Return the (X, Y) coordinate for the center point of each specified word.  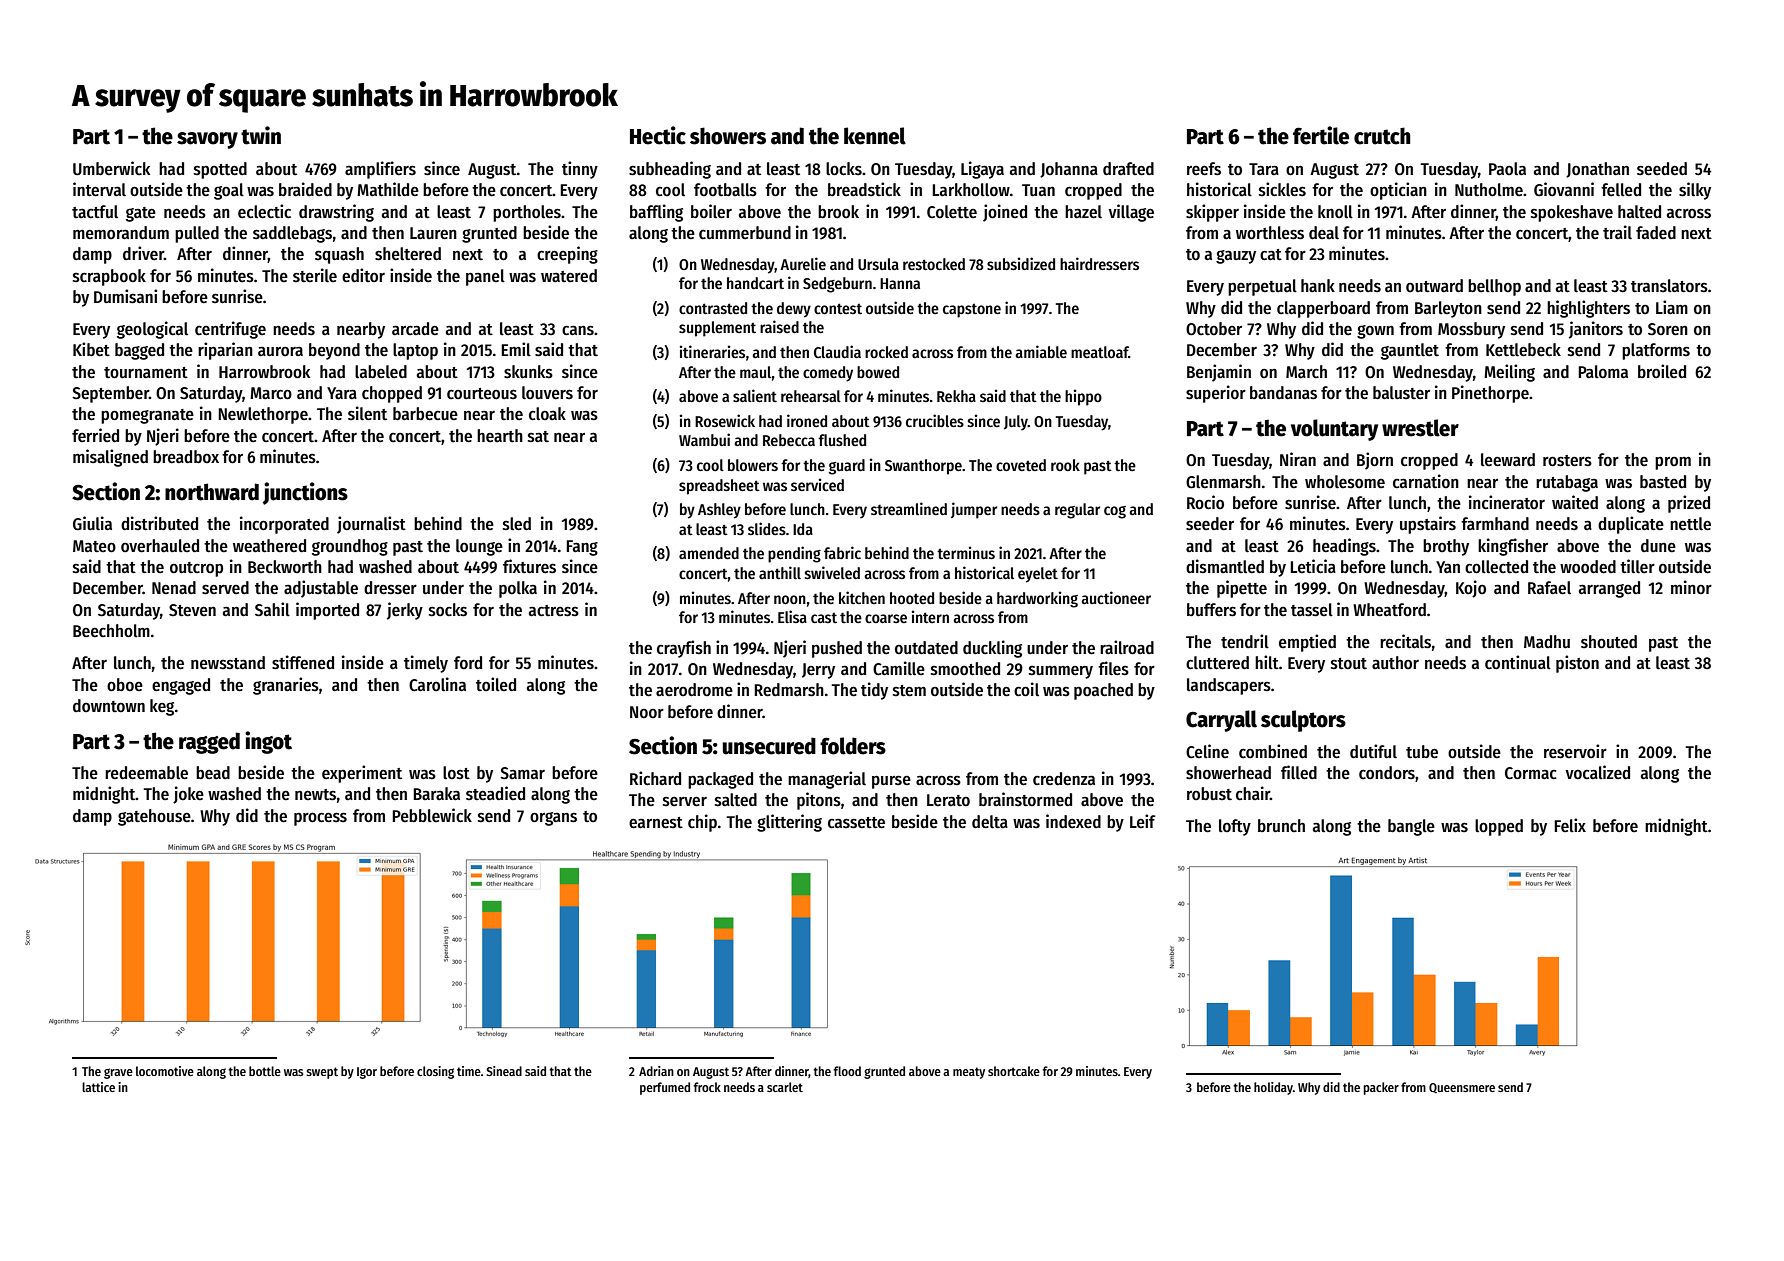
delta (990, 822)
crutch (1382, 136)
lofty (1235, 827)
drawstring (336, 213)
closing (435, 1072)
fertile (1321, 135)
